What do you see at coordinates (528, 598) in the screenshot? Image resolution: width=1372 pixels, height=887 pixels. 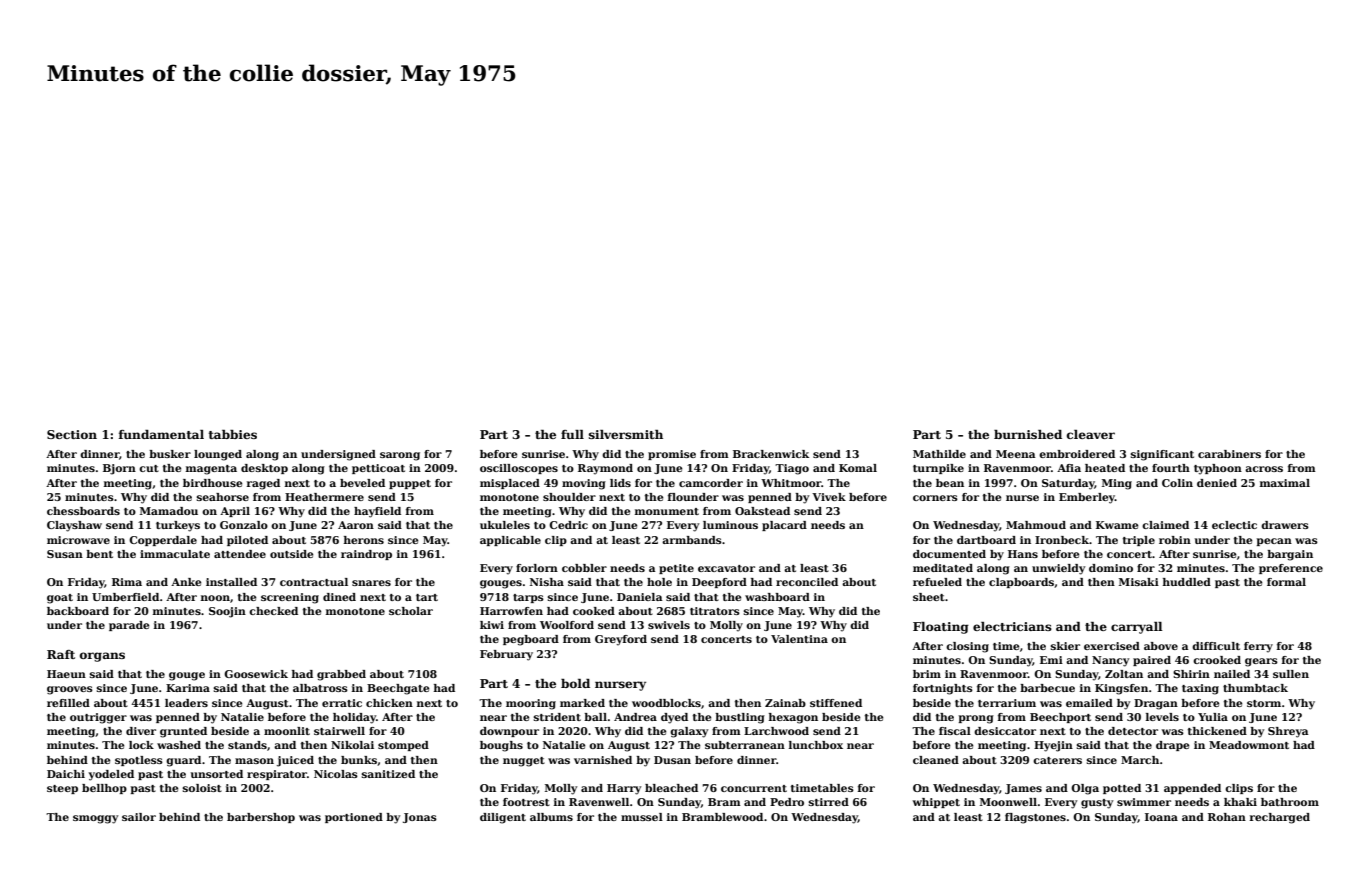 I see `tarps` at bounding box center [528, 598].
